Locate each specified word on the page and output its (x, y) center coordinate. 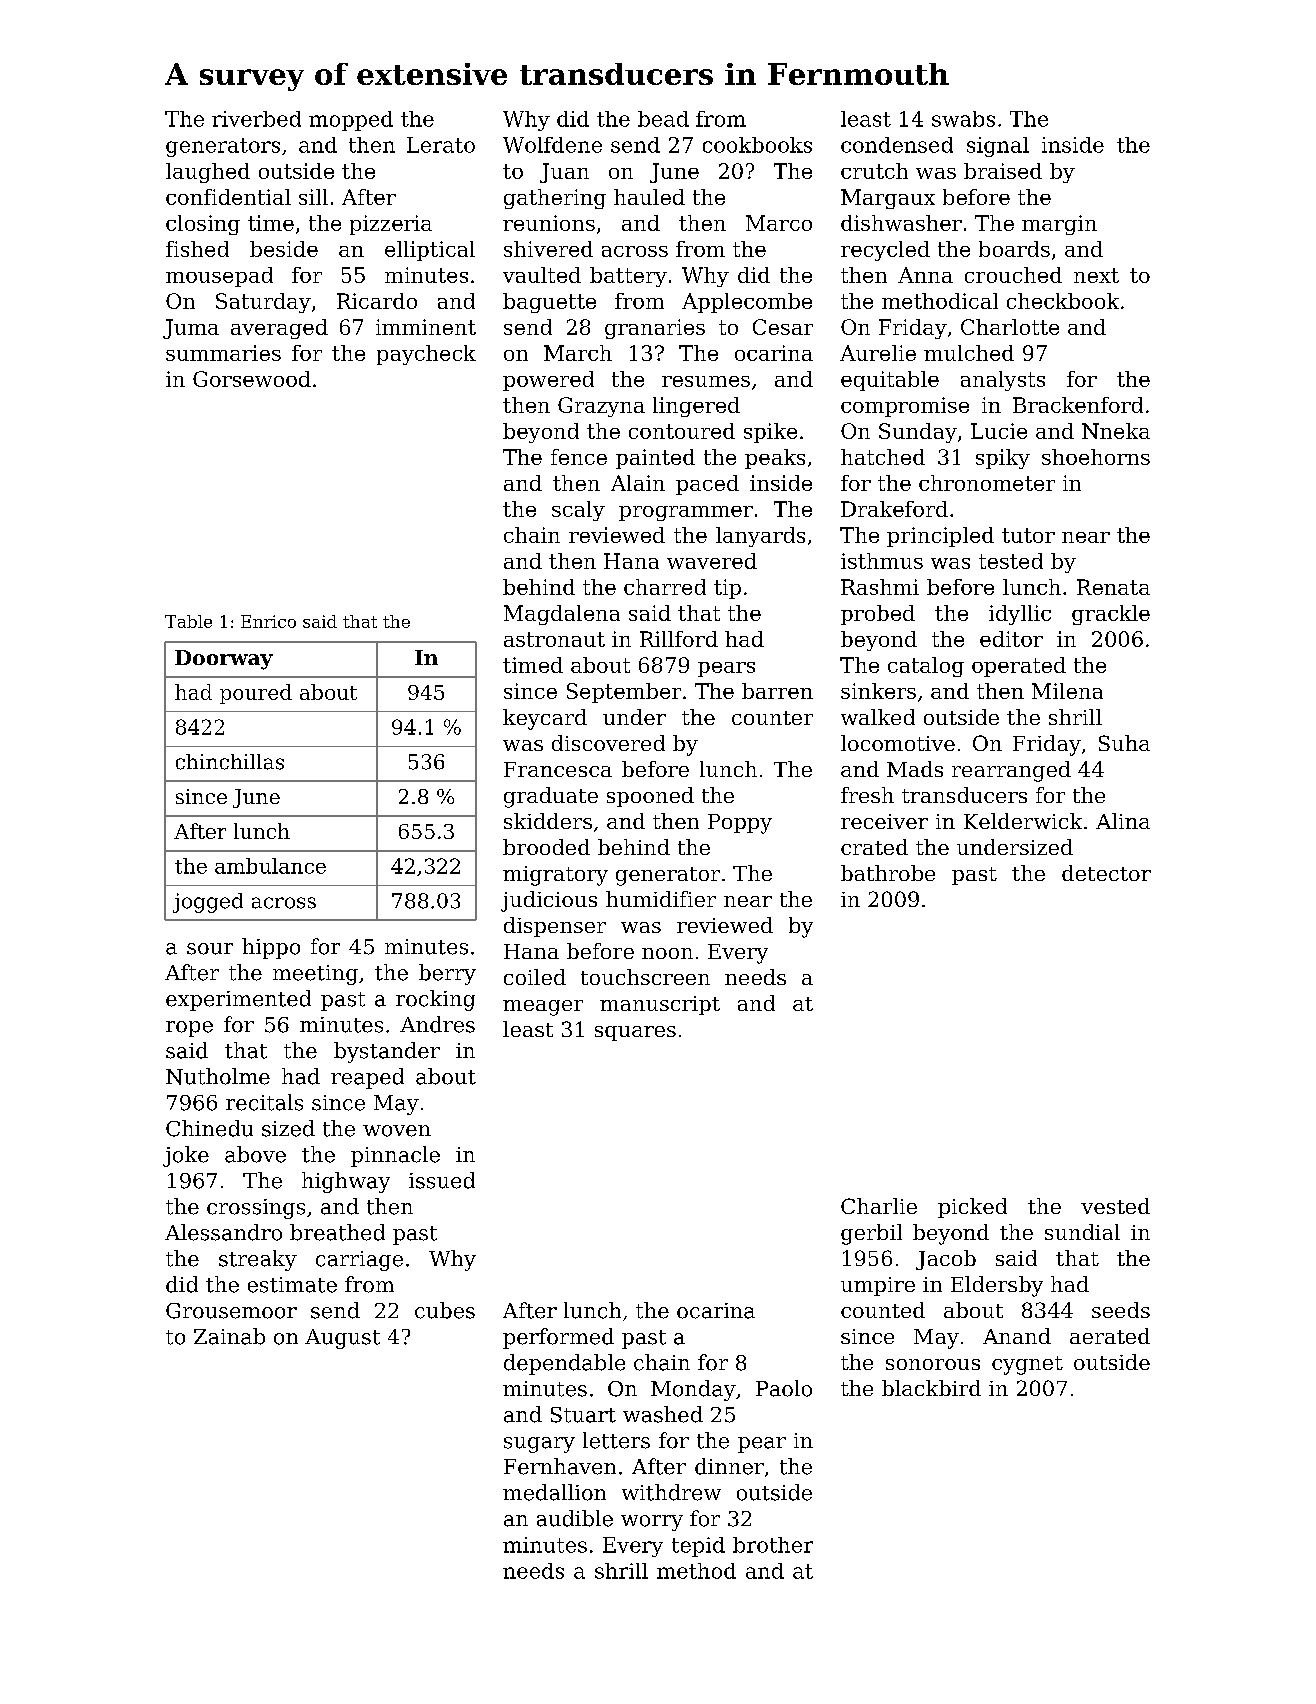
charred (665, 587)
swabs (963, 119)
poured (256, 694)
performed (558, 1338)
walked (878, 717)
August (342, 1339)
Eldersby (997, 1286)
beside (284, 249)
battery (628, 277)
